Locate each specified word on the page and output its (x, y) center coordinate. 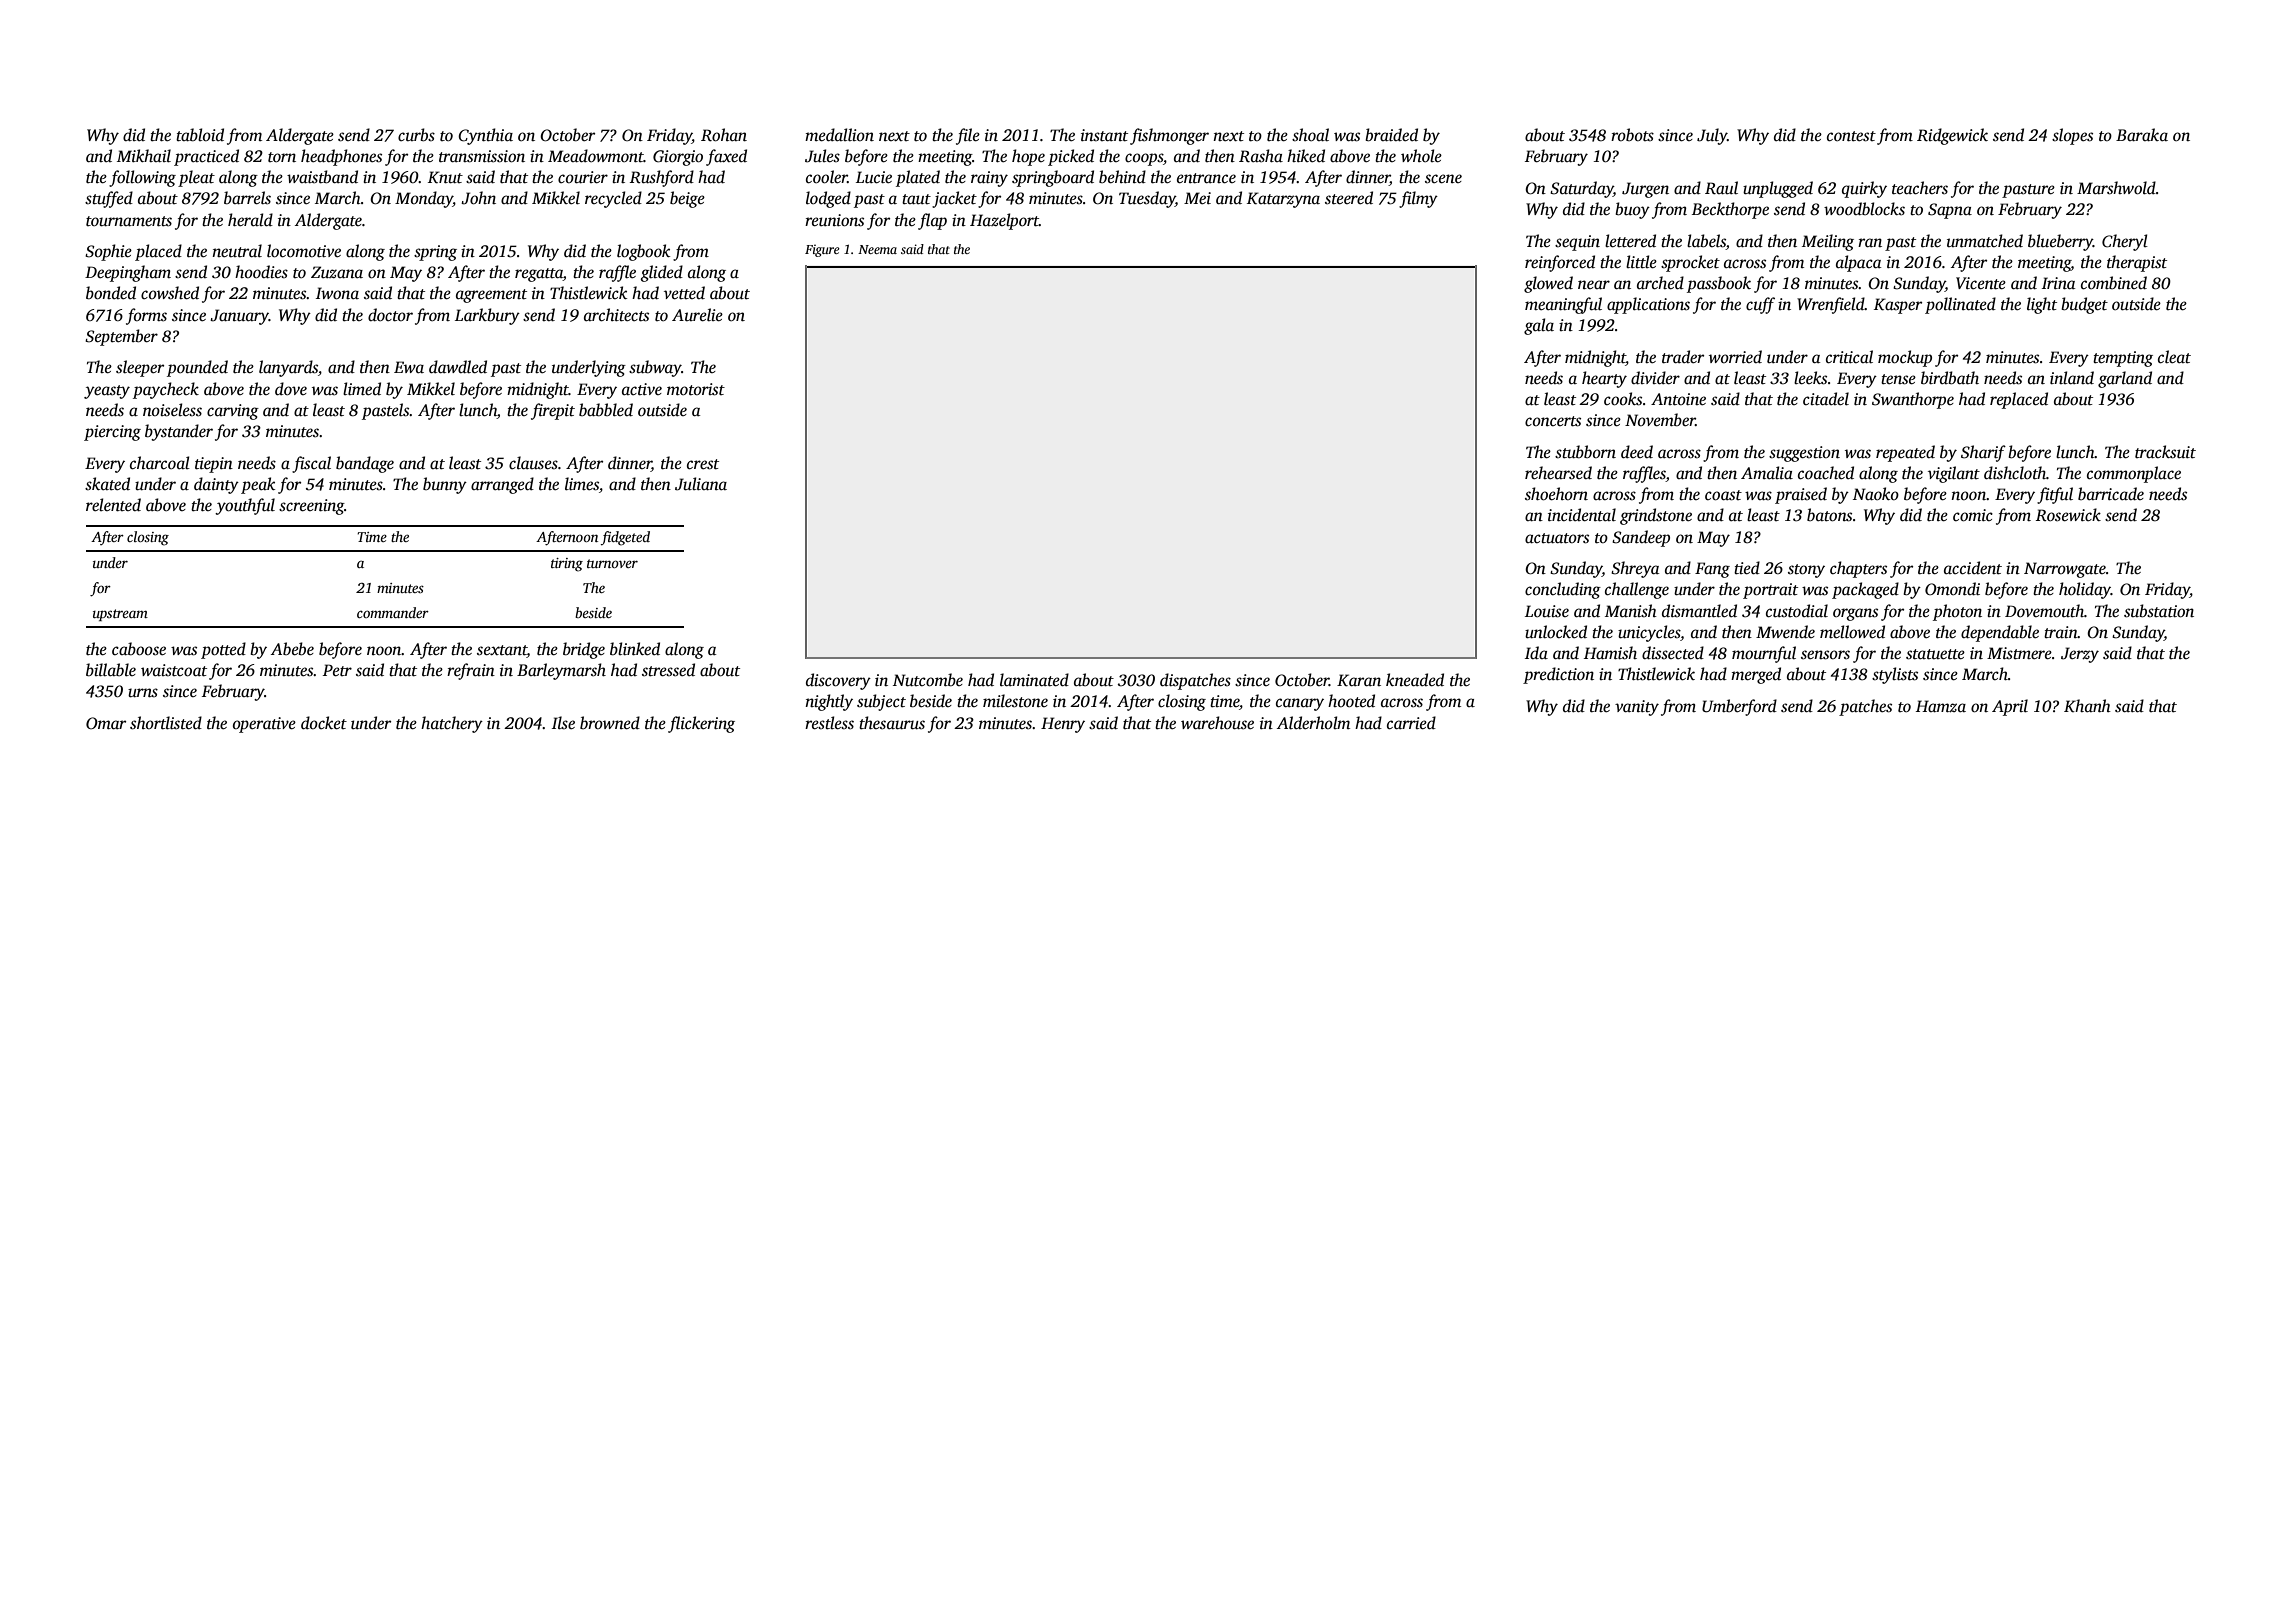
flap (932, 221)
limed (362, 388)
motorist (696, 389)
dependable (2000, 633)
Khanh (2087, 706)
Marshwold (2116, 188)
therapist (2137, 263)
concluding (1563, 590)
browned (610, 723)
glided (662, 273)
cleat (2174, 357)
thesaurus (892, 723)
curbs (416, 135)
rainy (989, 179)
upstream (120, 615)
